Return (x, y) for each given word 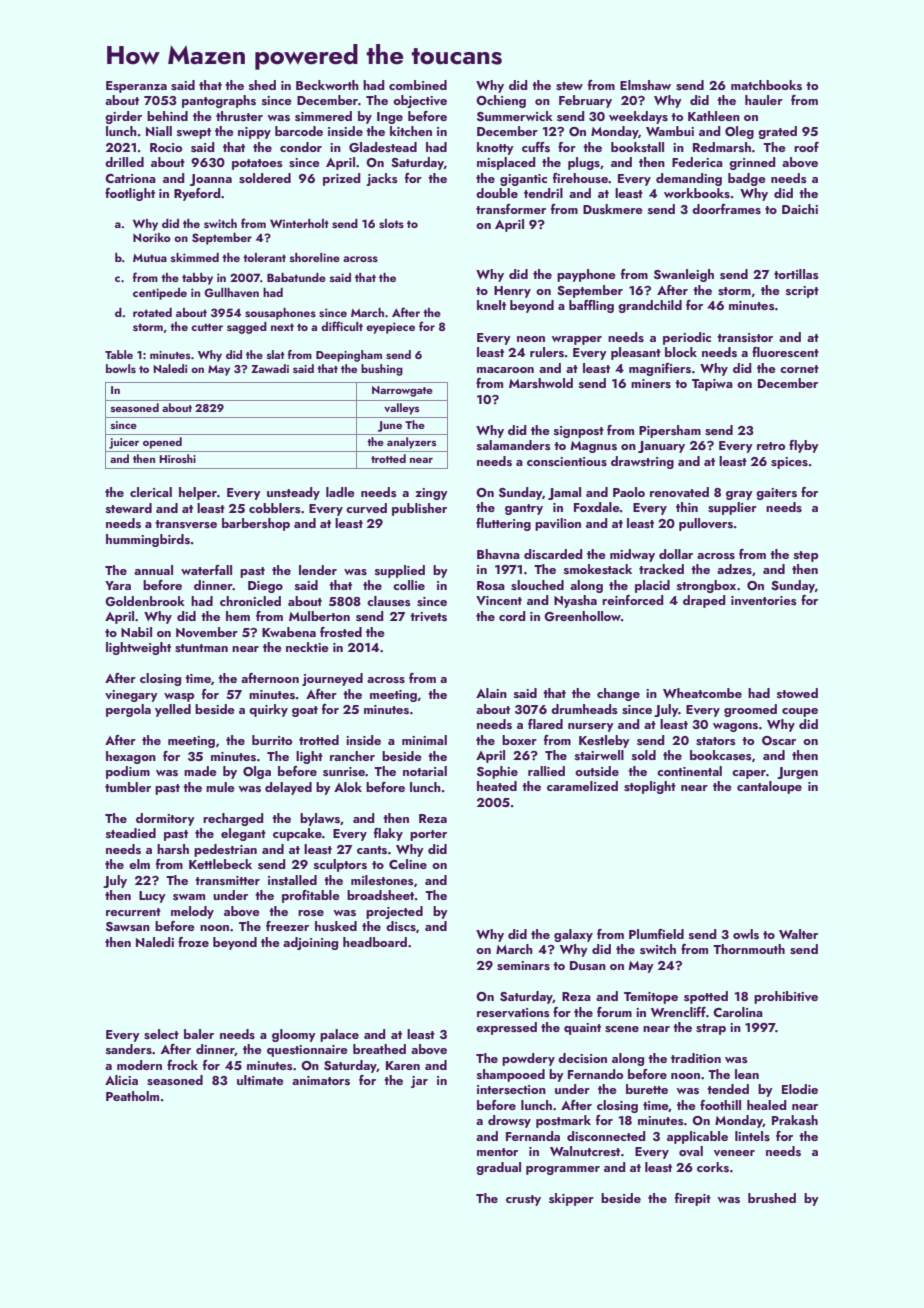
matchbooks (766, 85)
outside (597, 771)
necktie (307, 647)
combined (418, 85)
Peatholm (132, 1096)
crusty (523, 1200)
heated (497, 786)
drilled (124, 162)
